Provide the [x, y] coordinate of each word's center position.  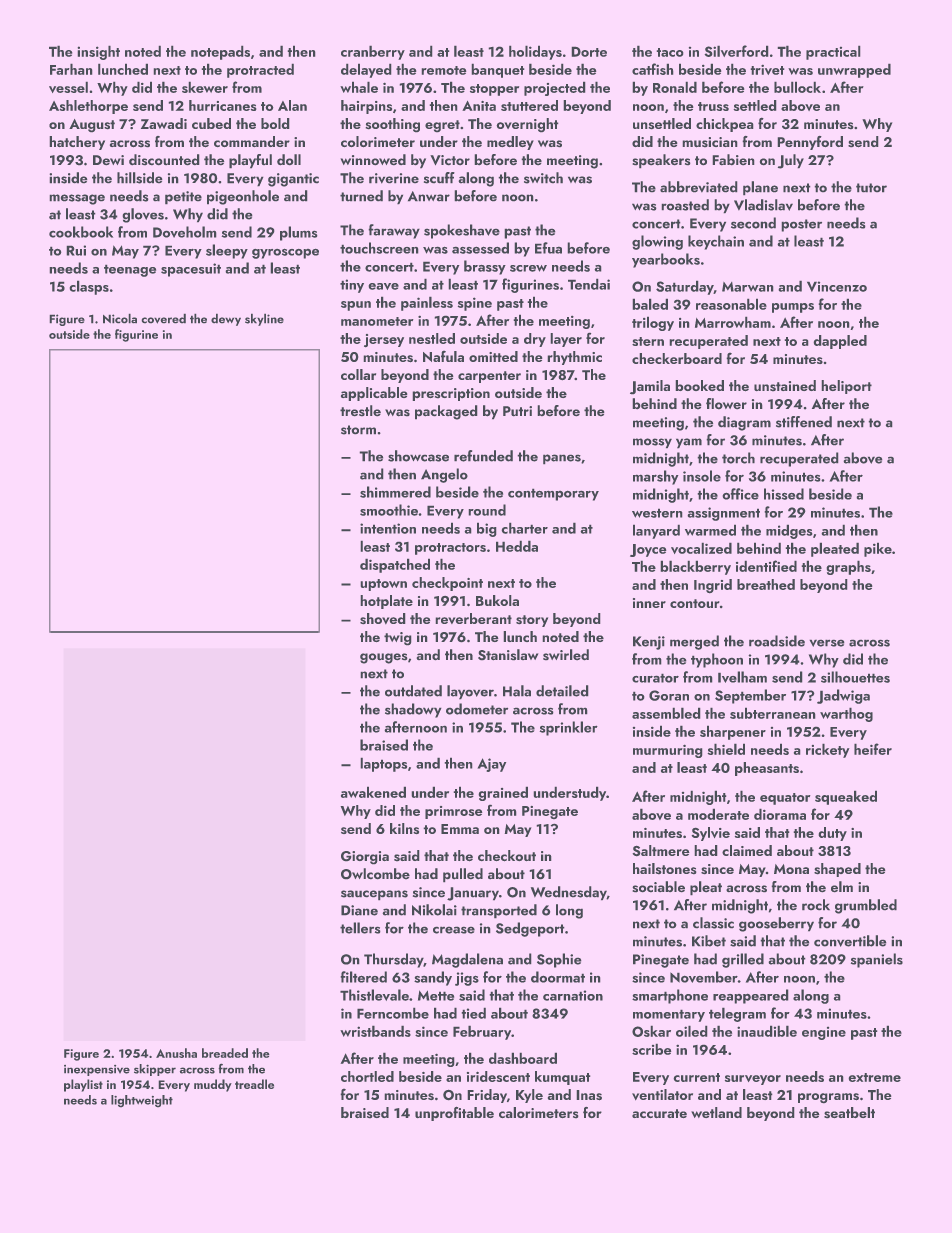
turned [361, 196]
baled [650, 304]
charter [524, 528]
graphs [848, 567]
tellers [360, 928]
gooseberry [776, 924]
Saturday [685, 287]
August [92, 126]
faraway [394, 231]
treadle [254, 1084]
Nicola [120, 318]
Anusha [176, 1053]
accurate [659, 1113]
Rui [76, 250]
